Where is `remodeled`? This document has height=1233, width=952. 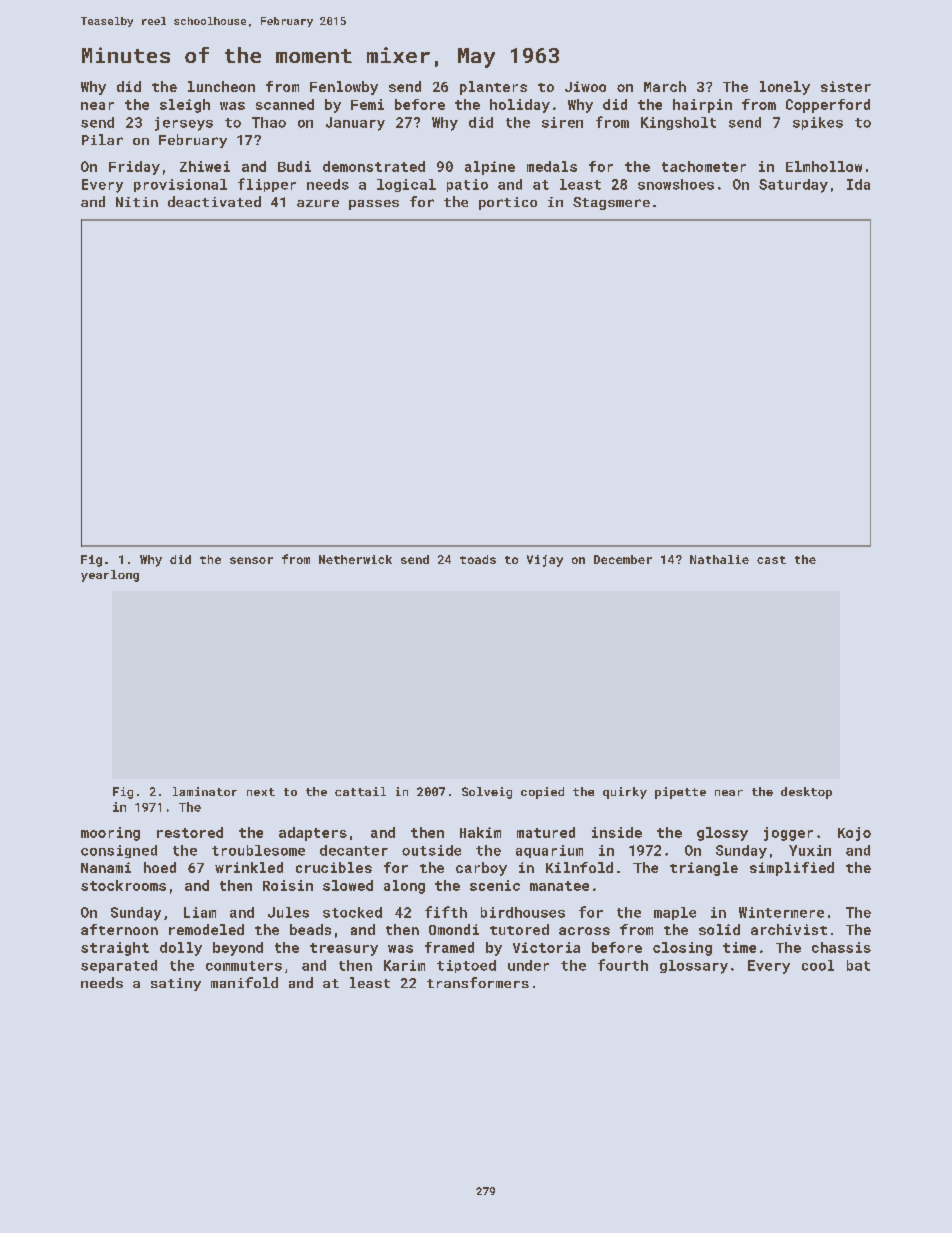
remodeled is located at coordinates (206, 929).
